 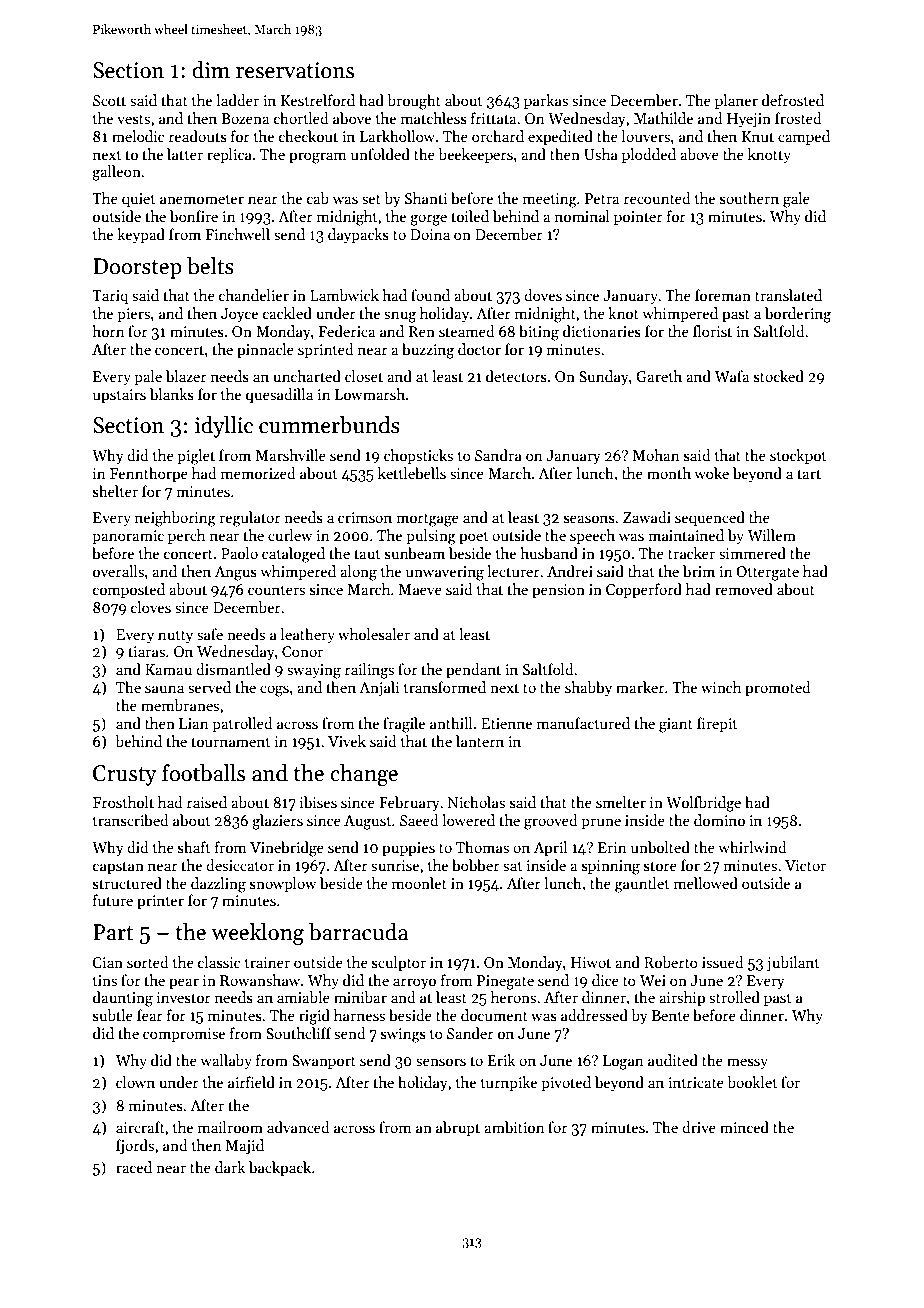 I want to click on backpack, so click(x=280, y=1168).
